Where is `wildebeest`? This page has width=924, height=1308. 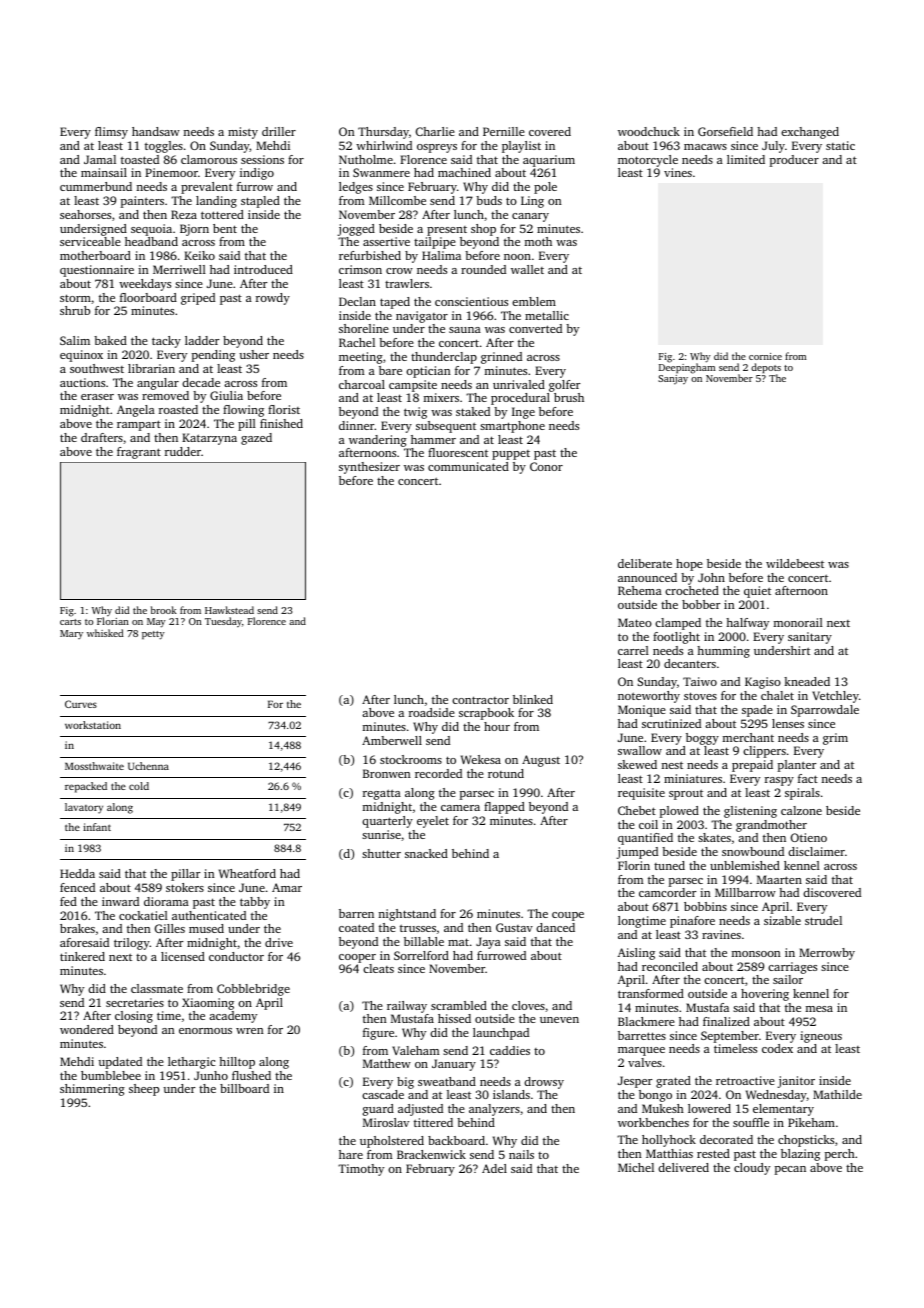
wildebeest is located at coordinates (795, 563).
